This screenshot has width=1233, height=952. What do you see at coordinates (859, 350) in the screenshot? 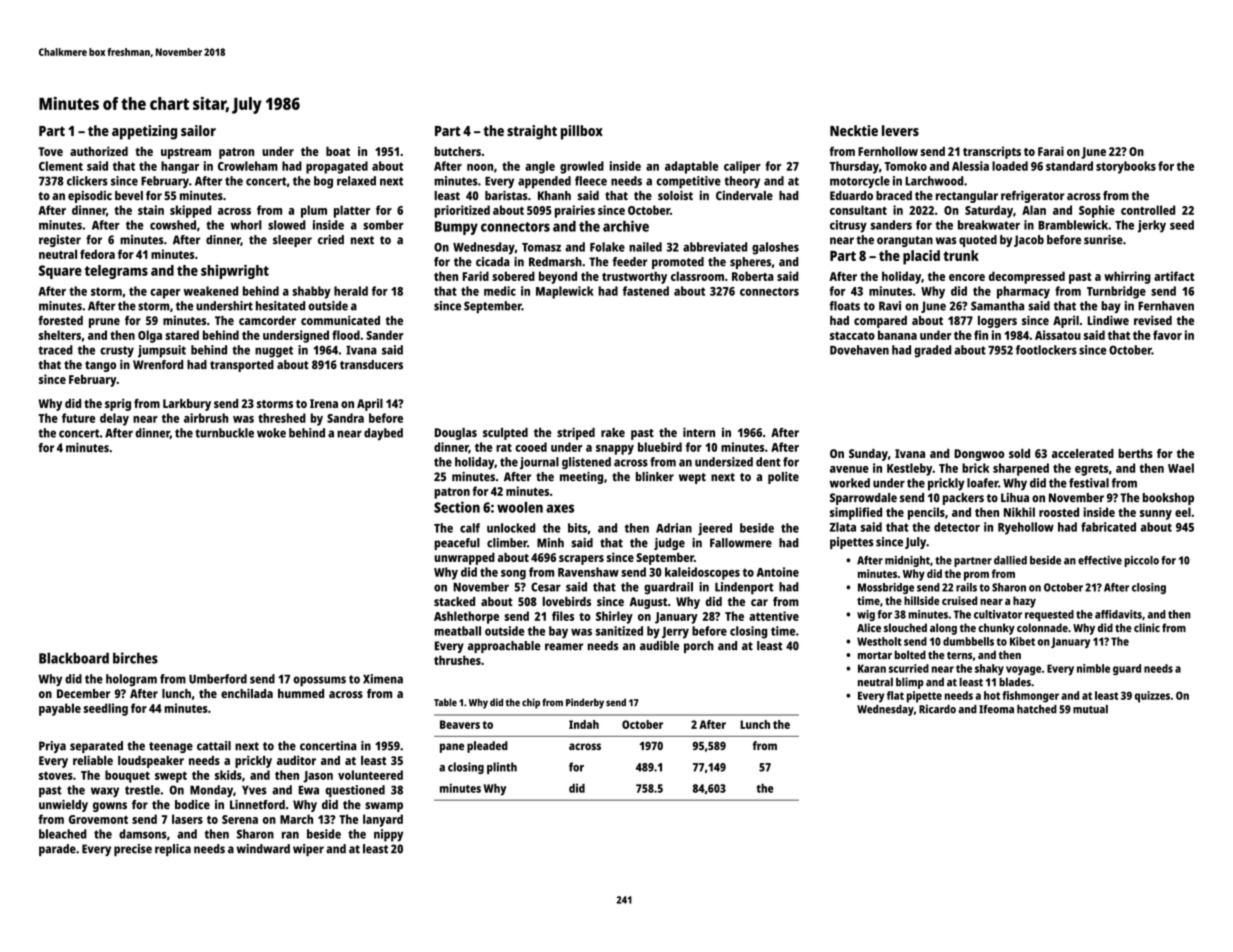
I see `Dovehaven` at bounding box center [859, 350].
